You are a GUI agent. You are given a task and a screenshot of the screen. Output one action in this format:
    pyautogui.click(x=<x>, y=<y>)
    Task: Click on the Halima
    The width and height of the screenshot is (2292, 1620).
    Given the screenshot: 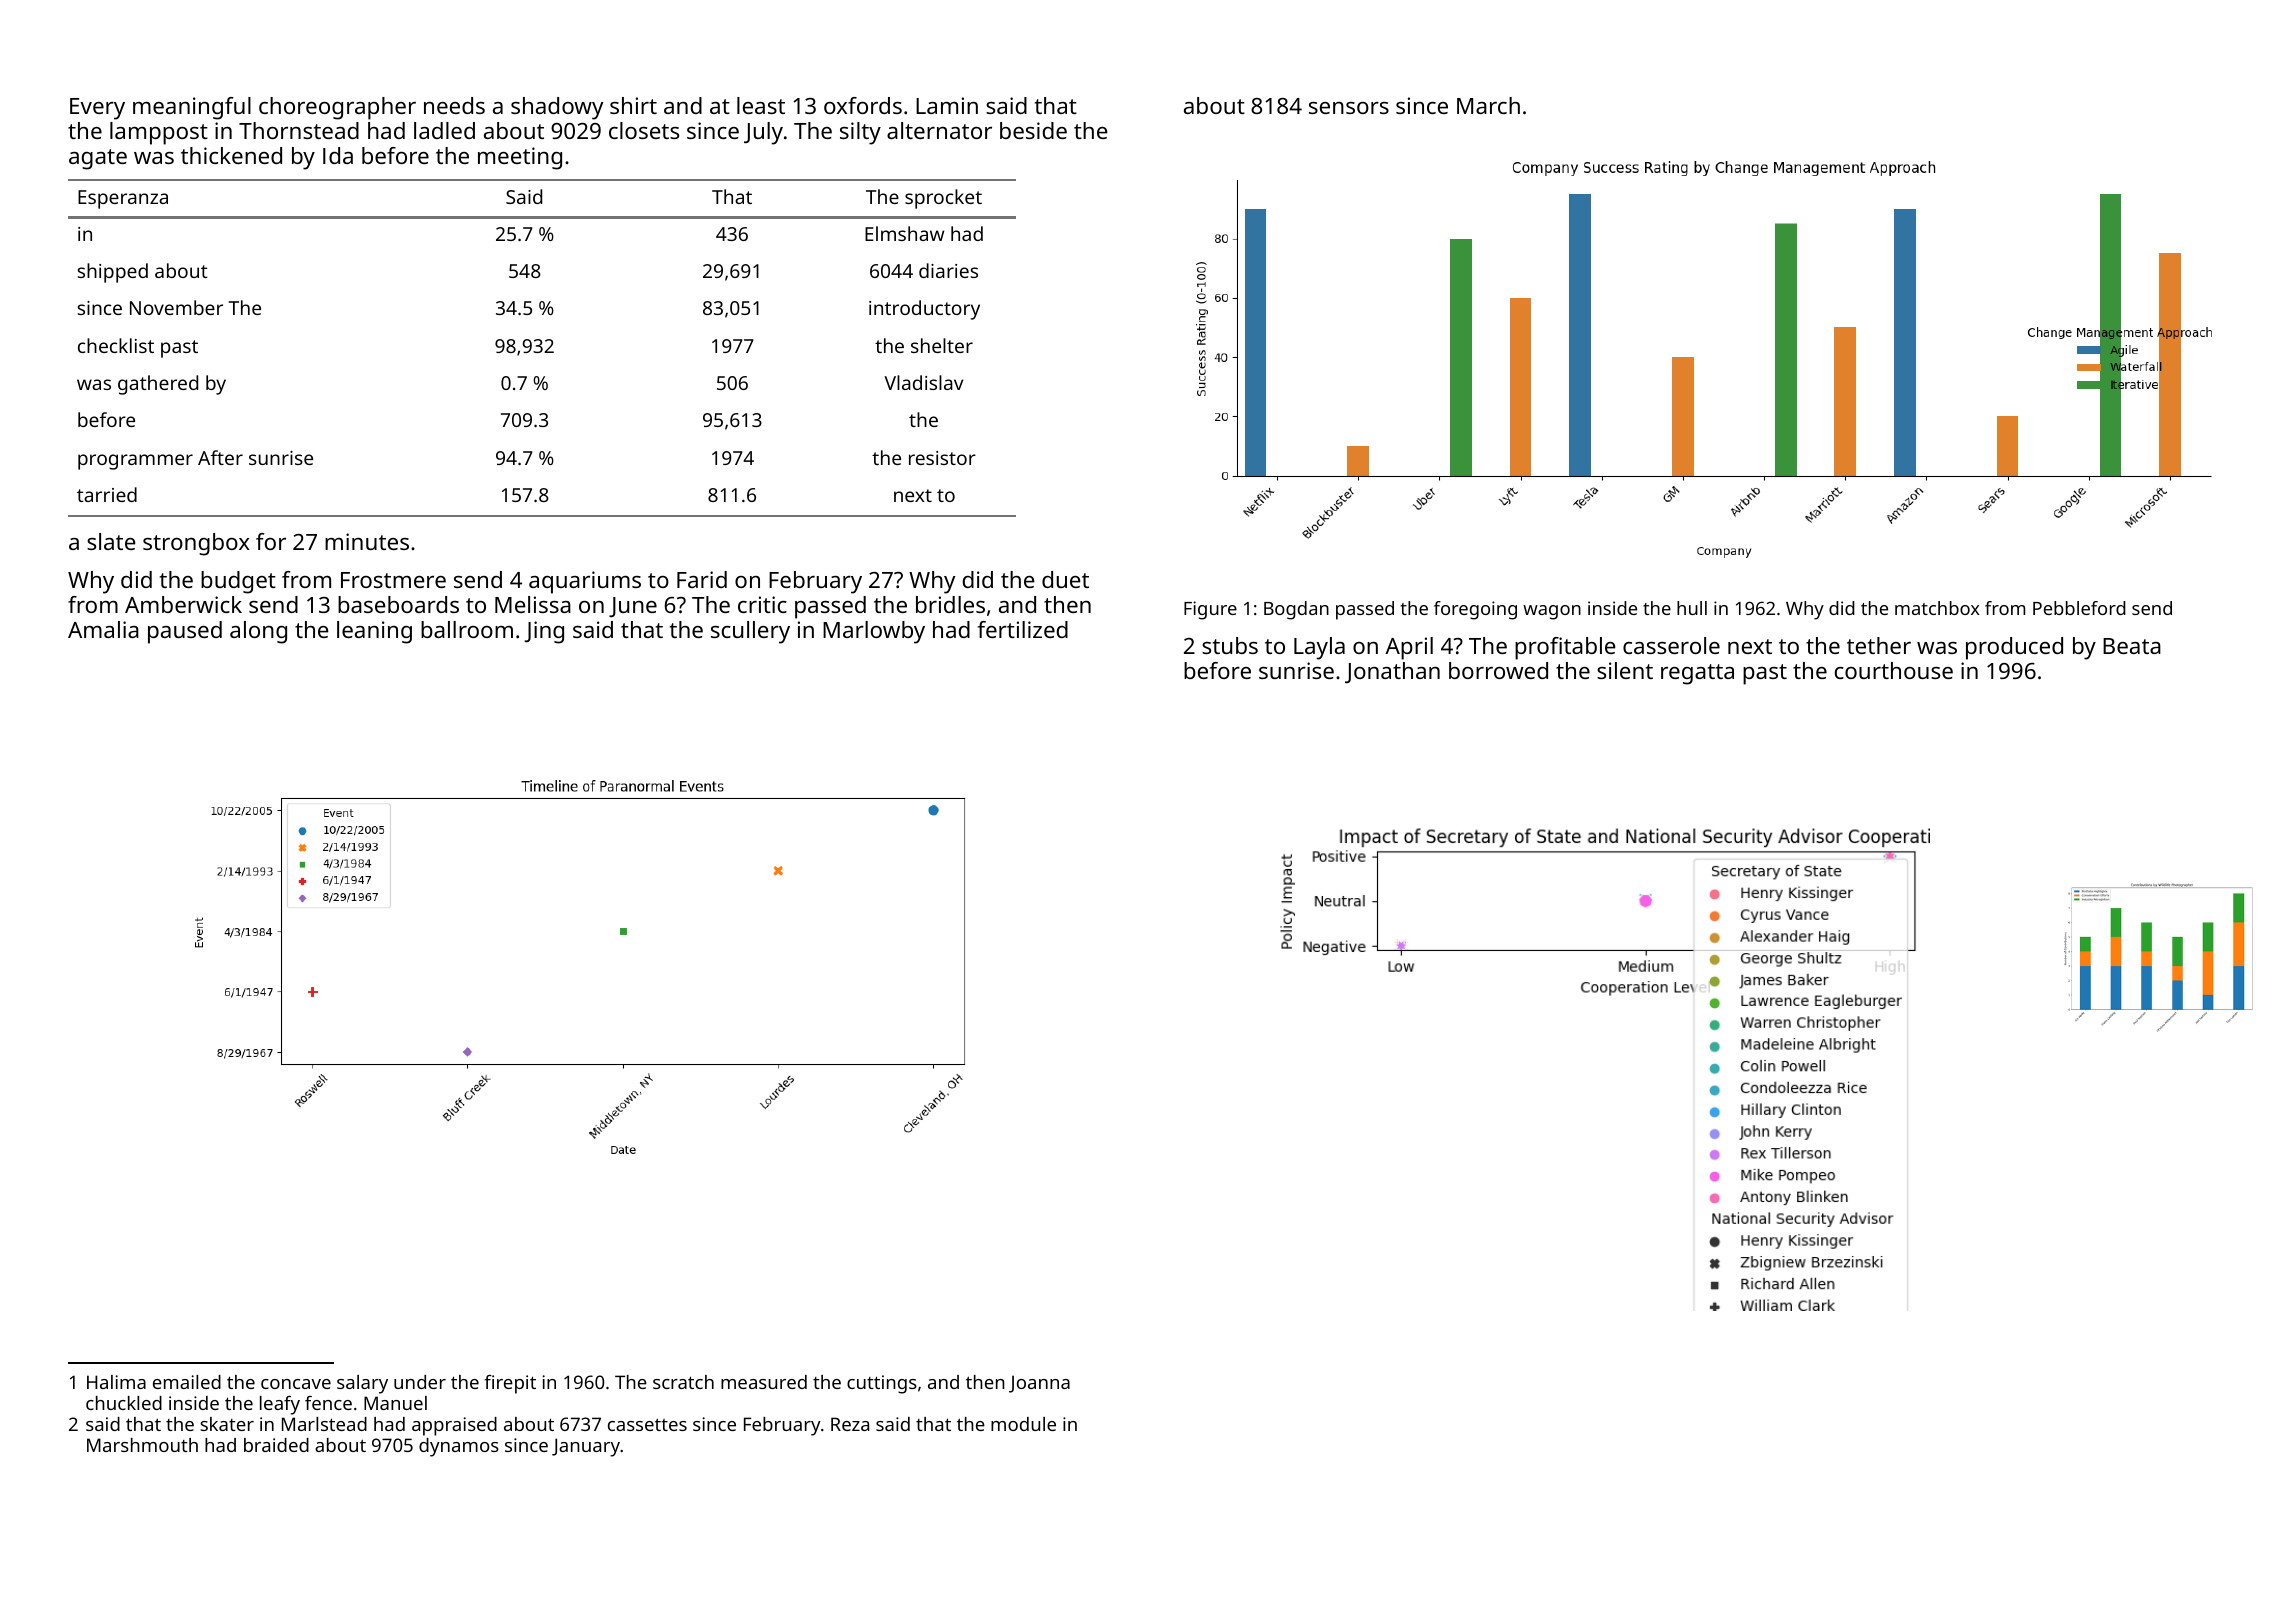 What is the action you would take?
    pyautogui.click(x=116, y=1382)
